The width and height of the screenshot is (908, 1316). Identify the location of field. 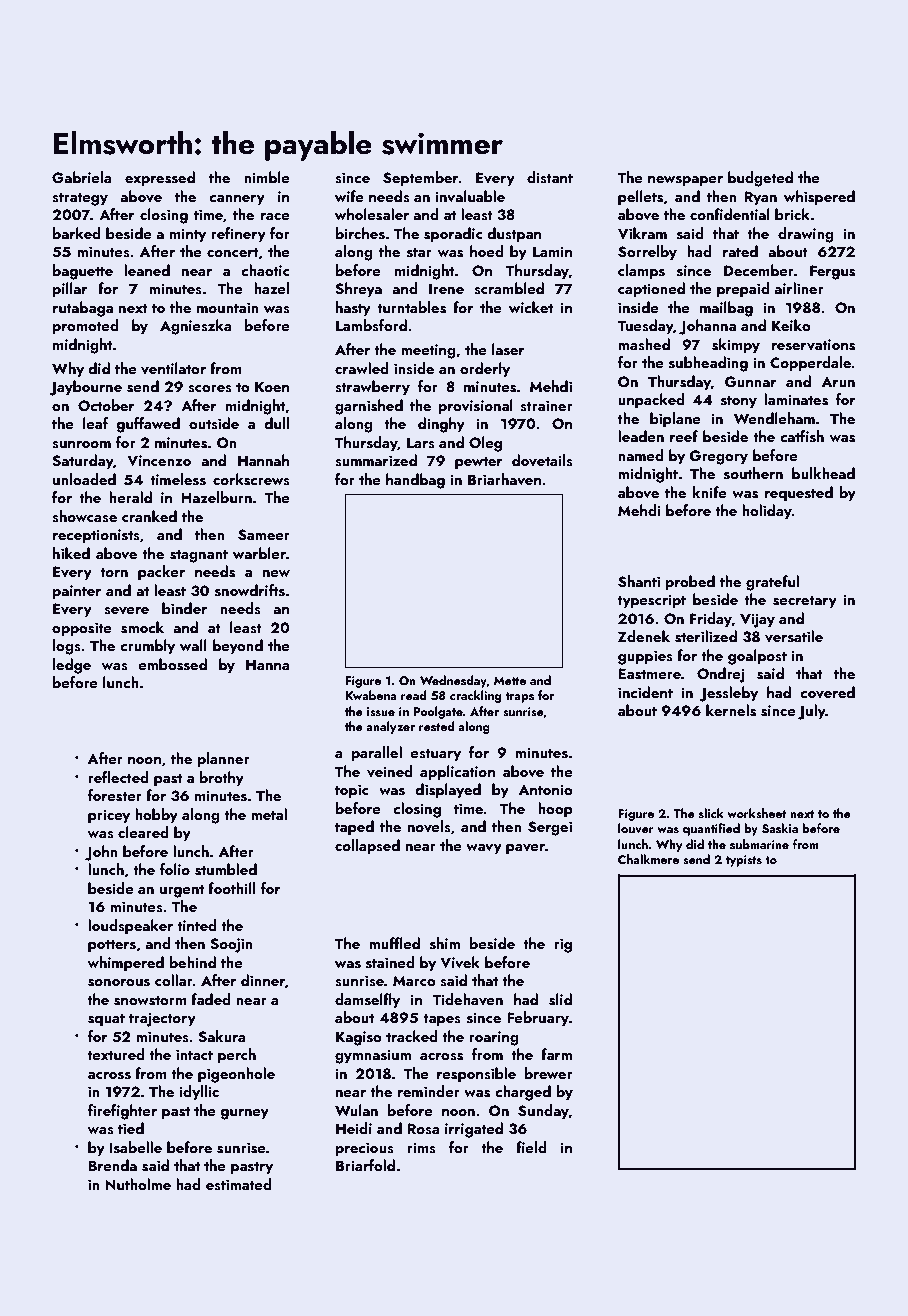
(531, 1147).
